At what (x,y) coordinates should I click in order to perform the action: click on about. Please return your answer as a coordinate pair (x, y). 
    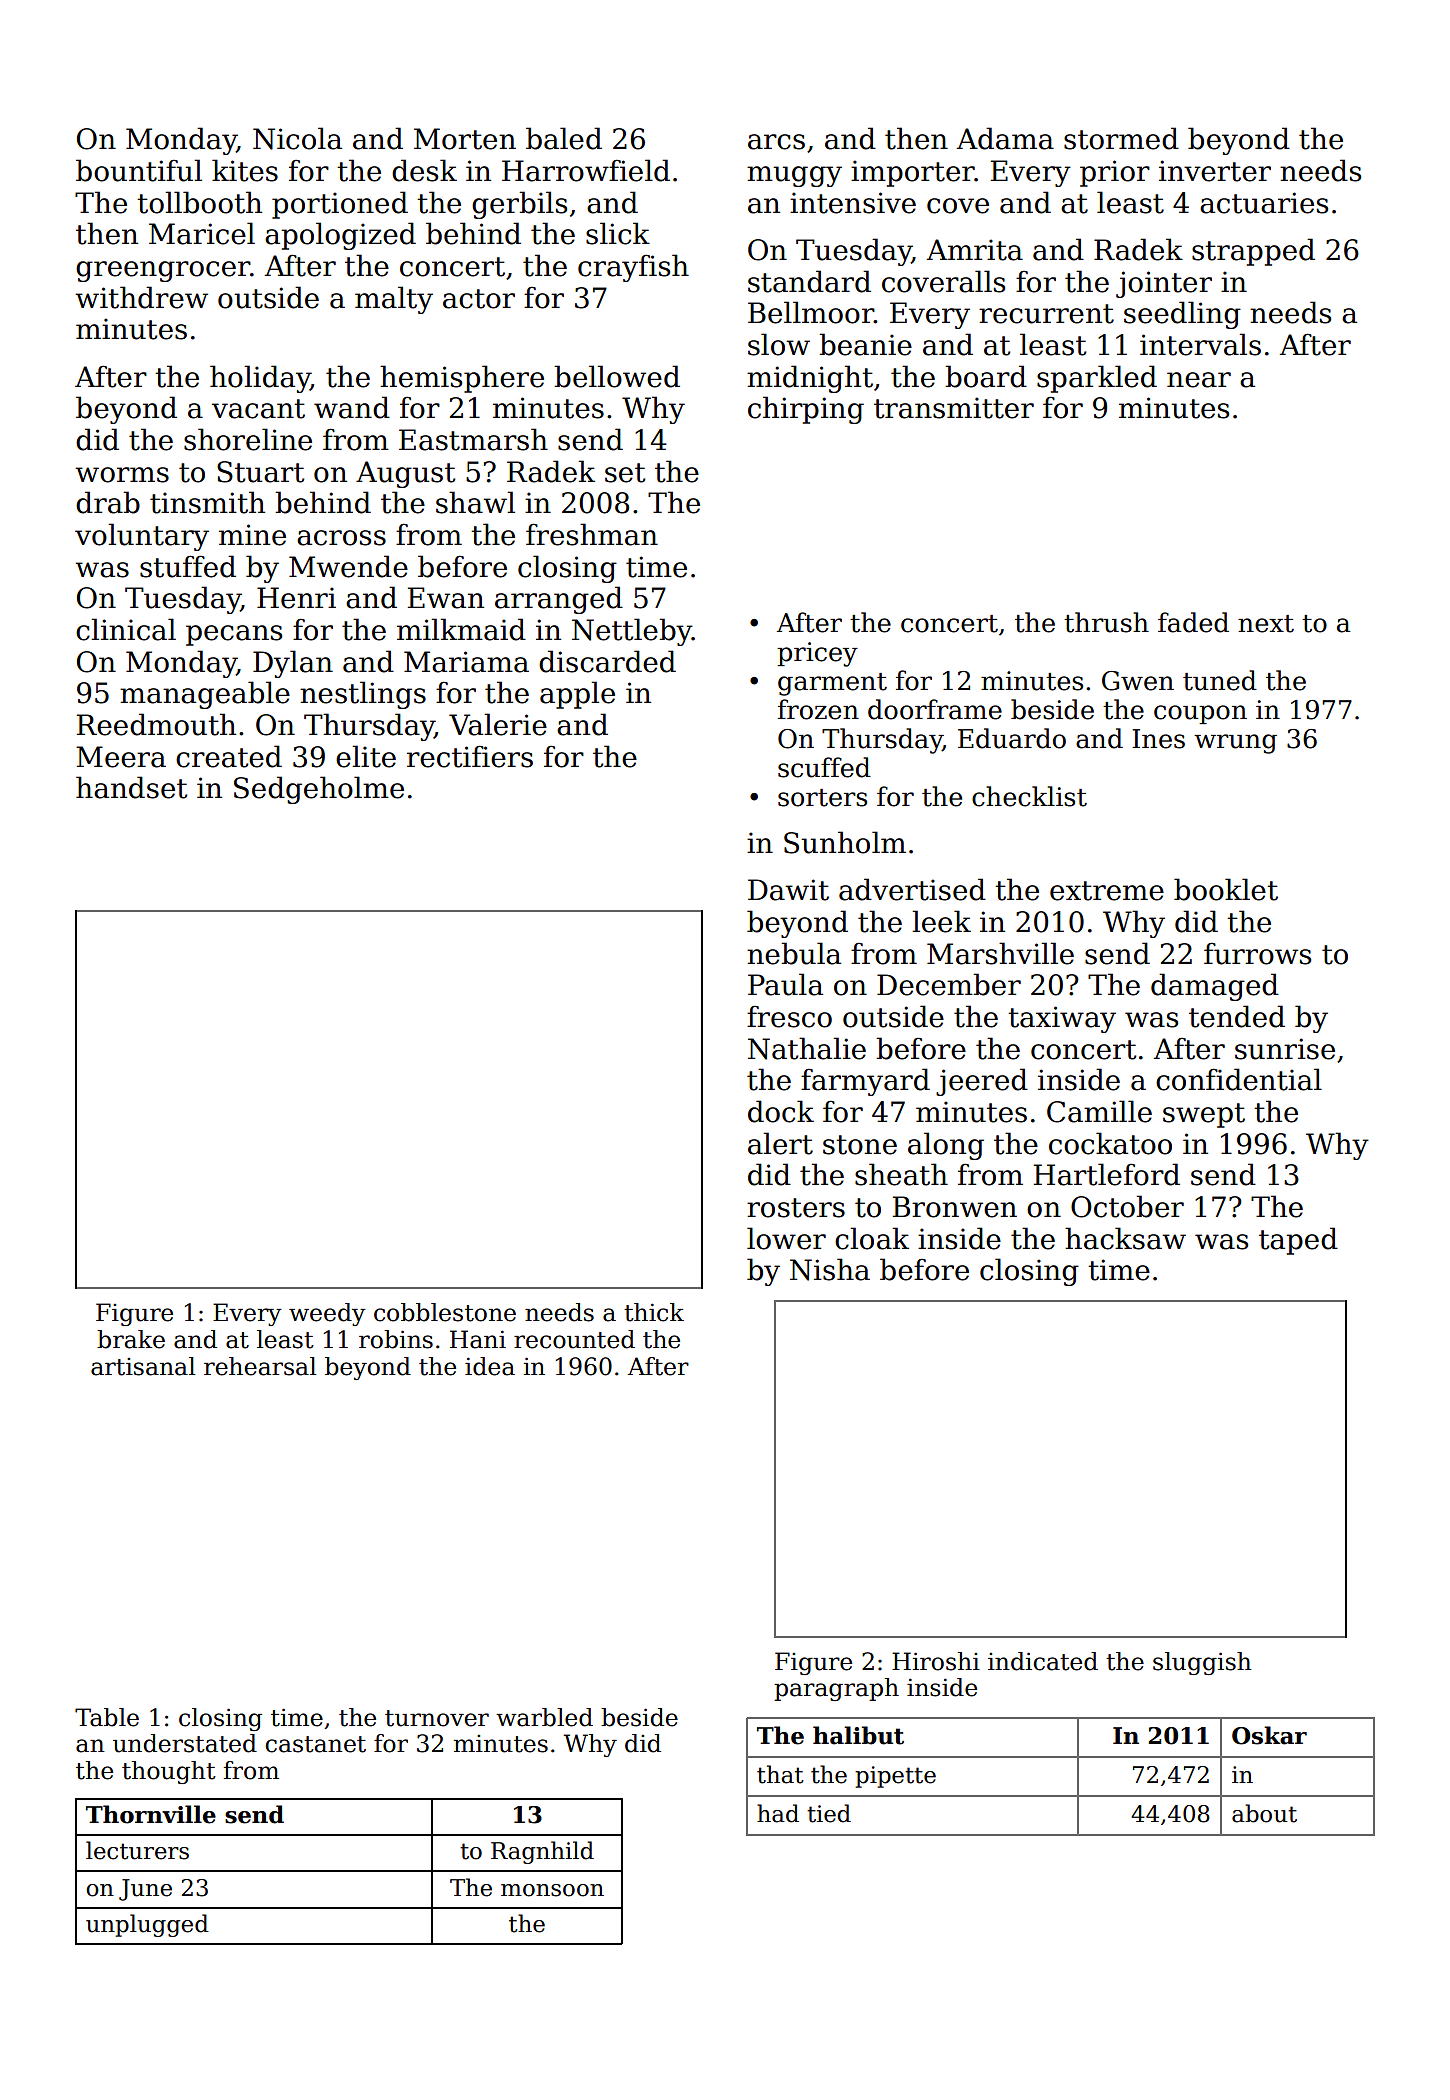
    Looking at the image, I should click on (1264, 1813).
